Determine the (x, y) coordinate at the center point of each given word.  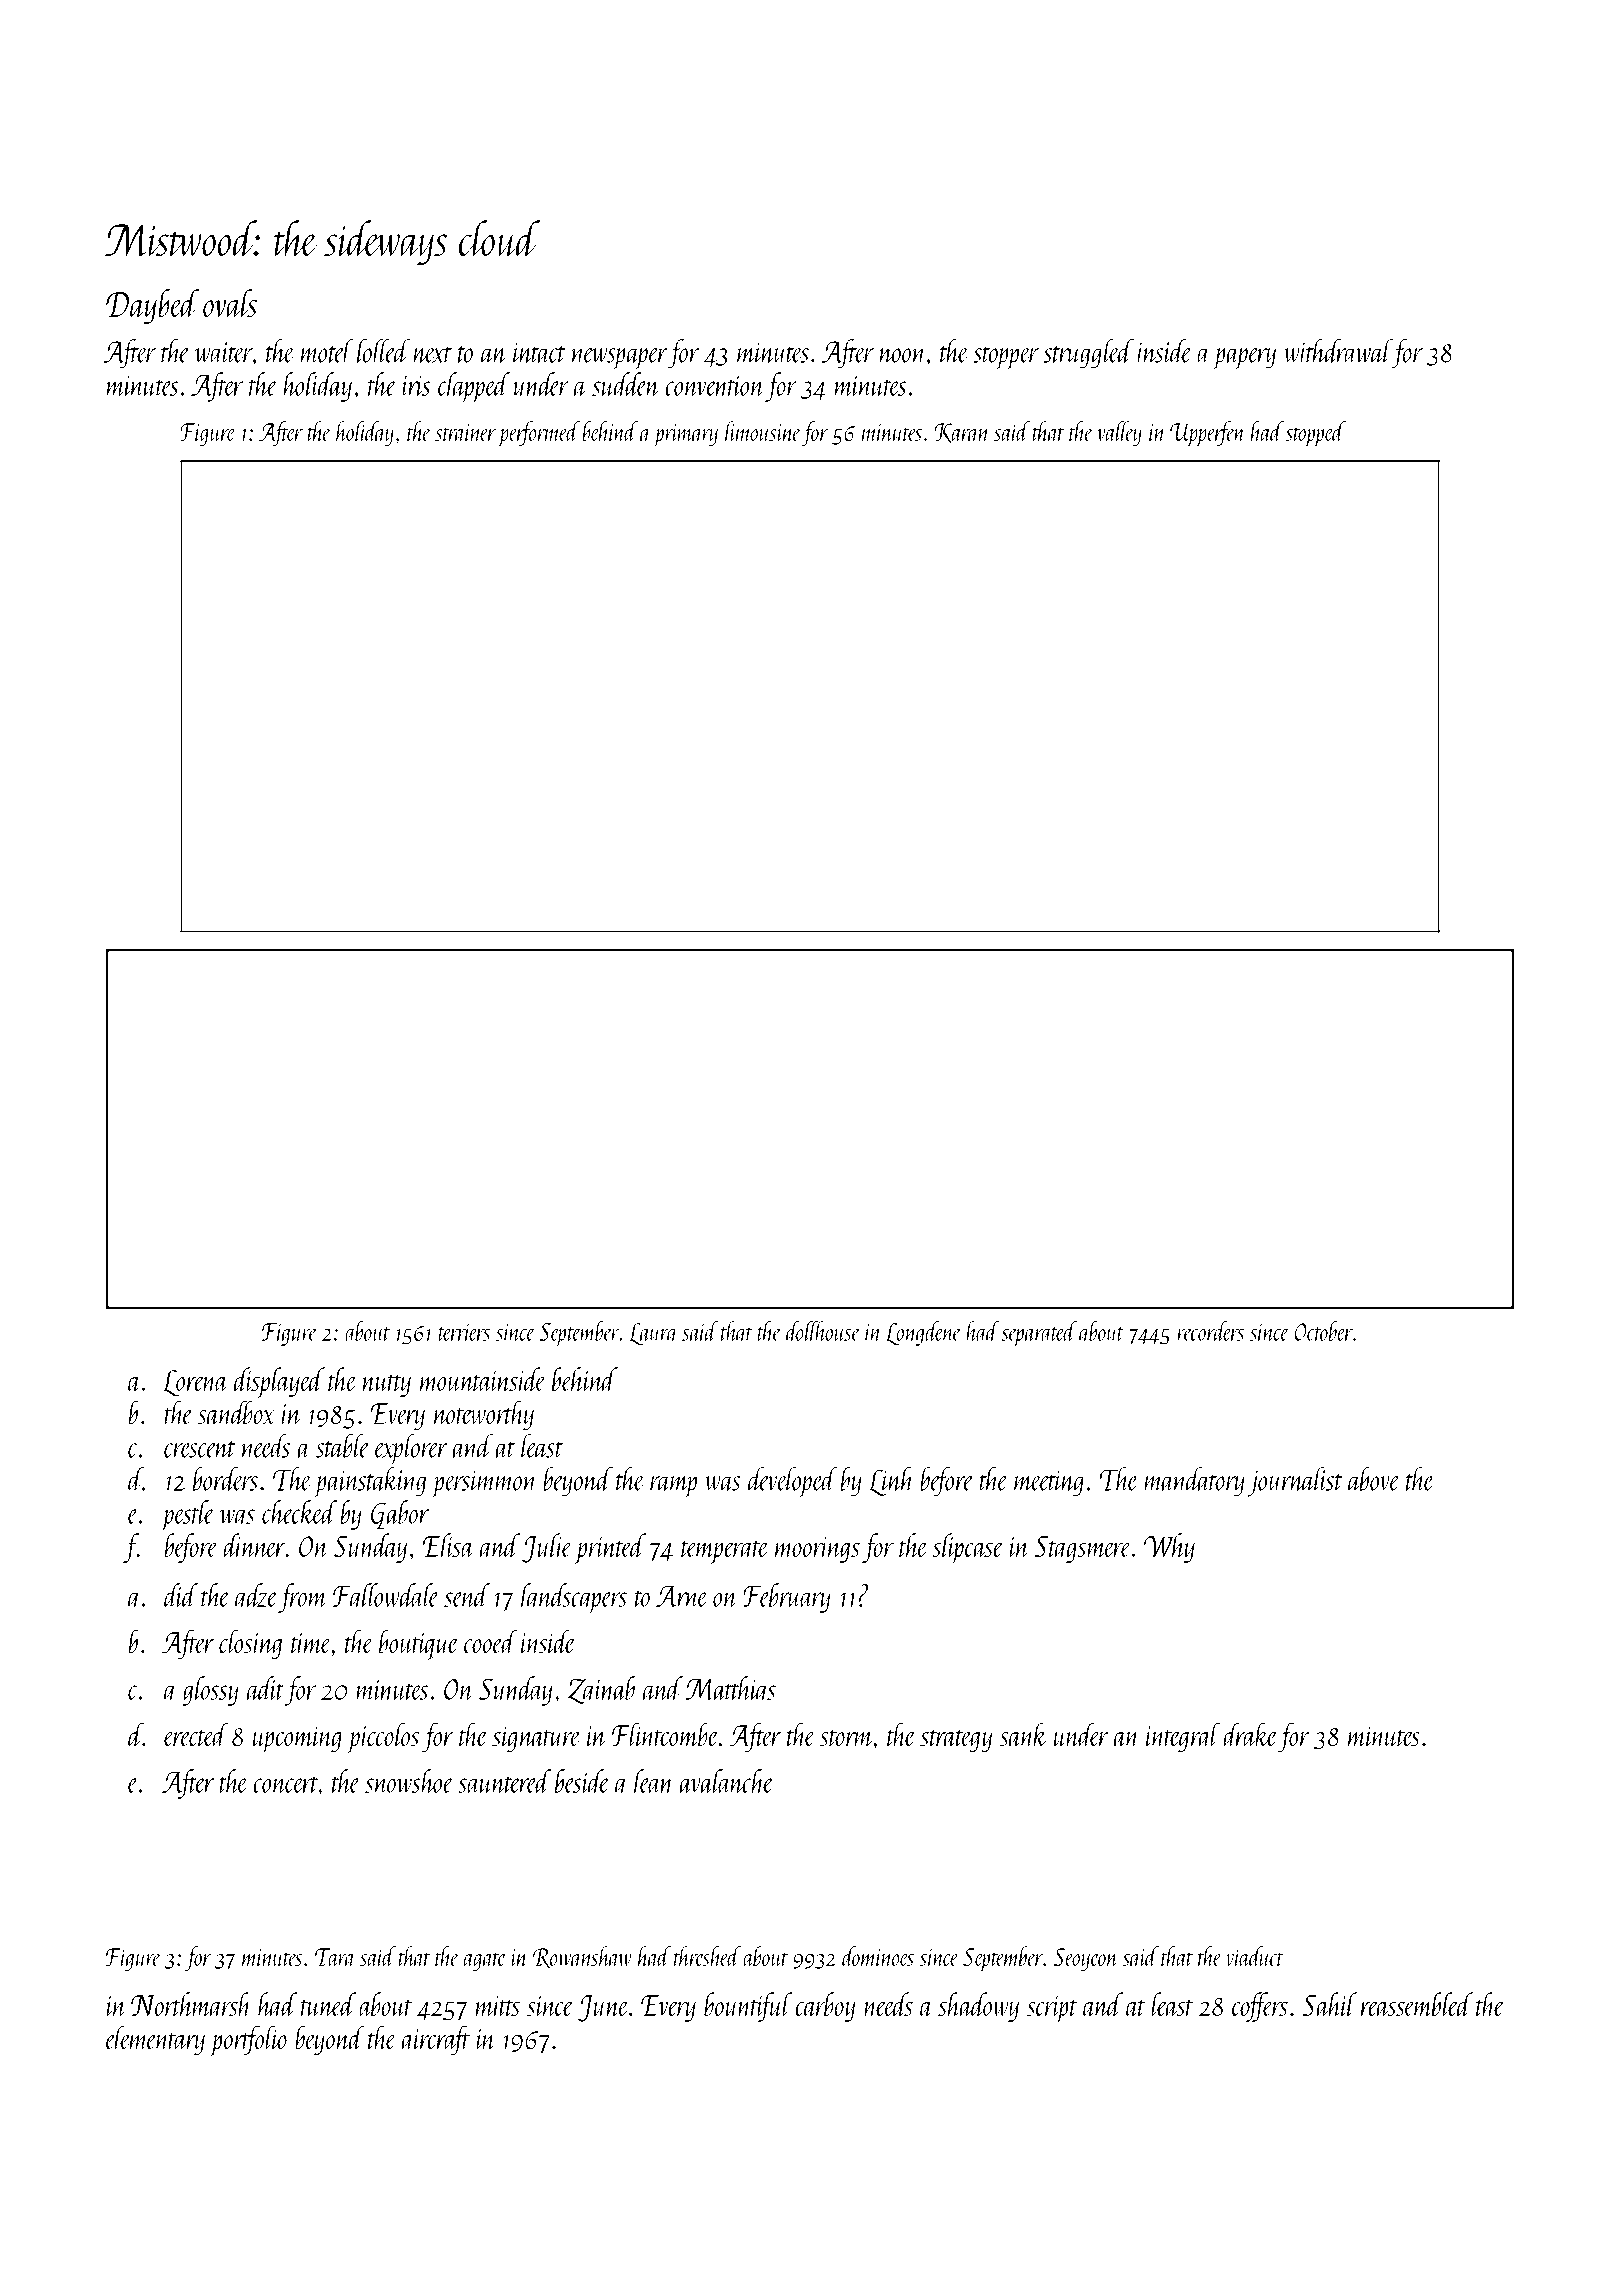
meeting (1049, 1483)
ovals (230, 303)
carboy (825, 2007)
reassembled (1417, 2004)
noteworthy (484, 1415)
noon (903, 355)
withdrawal (1338, 351)
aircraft (436, 2040)
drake (1250, 1734)
